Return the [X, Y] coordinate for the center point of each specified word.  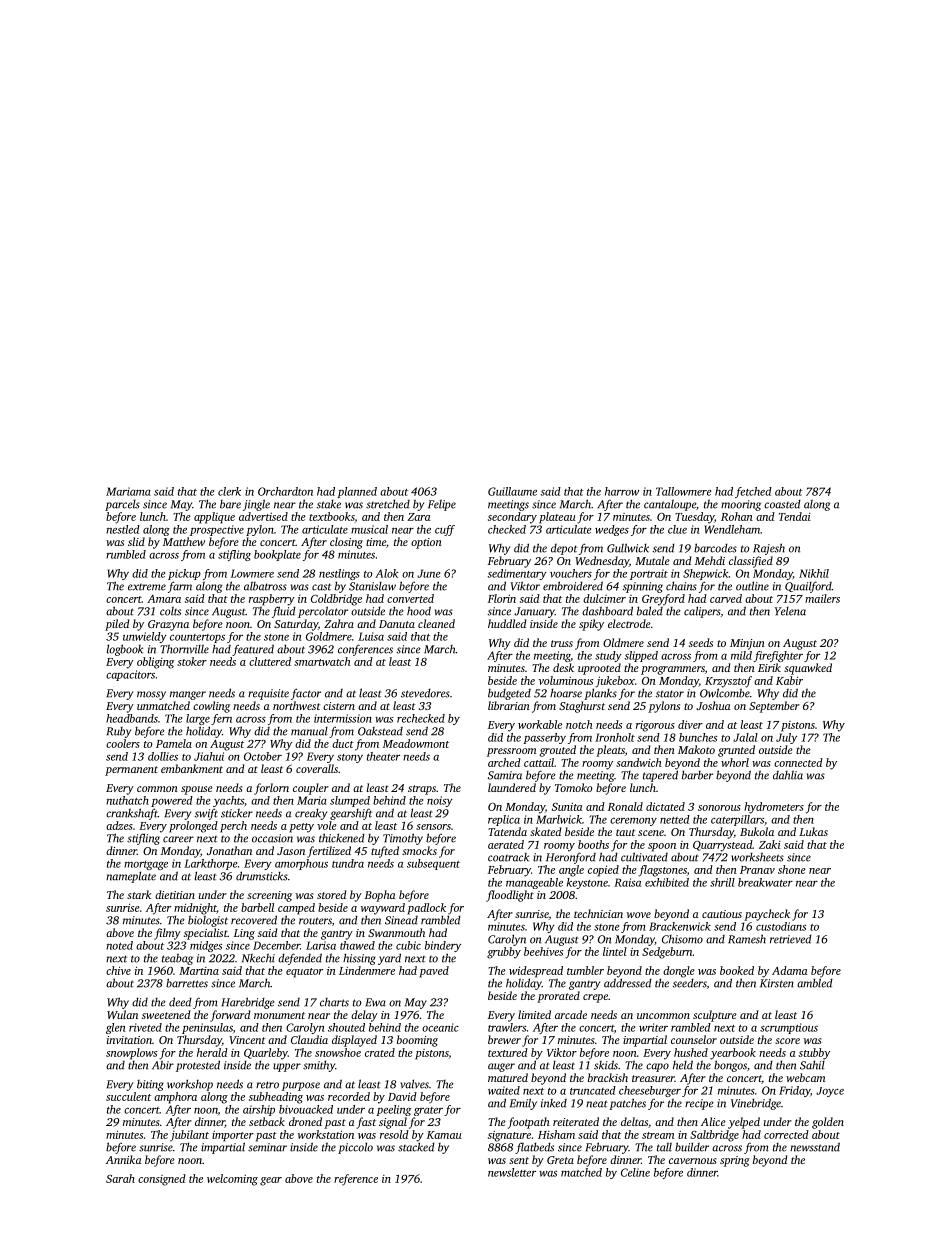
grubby [504, 953]
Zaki [770, 844]
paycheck [767, 915]
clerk [229, 491]
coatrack [508, 857]
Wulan [122, 1014]
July [786, 738]
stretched [388, 504]
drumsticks [262, 876]
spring [735, 1161]
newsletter [512, 1172]
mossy [151, 695]
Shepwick [706, 574]
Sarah [120, 1178]
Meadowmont [416, 743]
